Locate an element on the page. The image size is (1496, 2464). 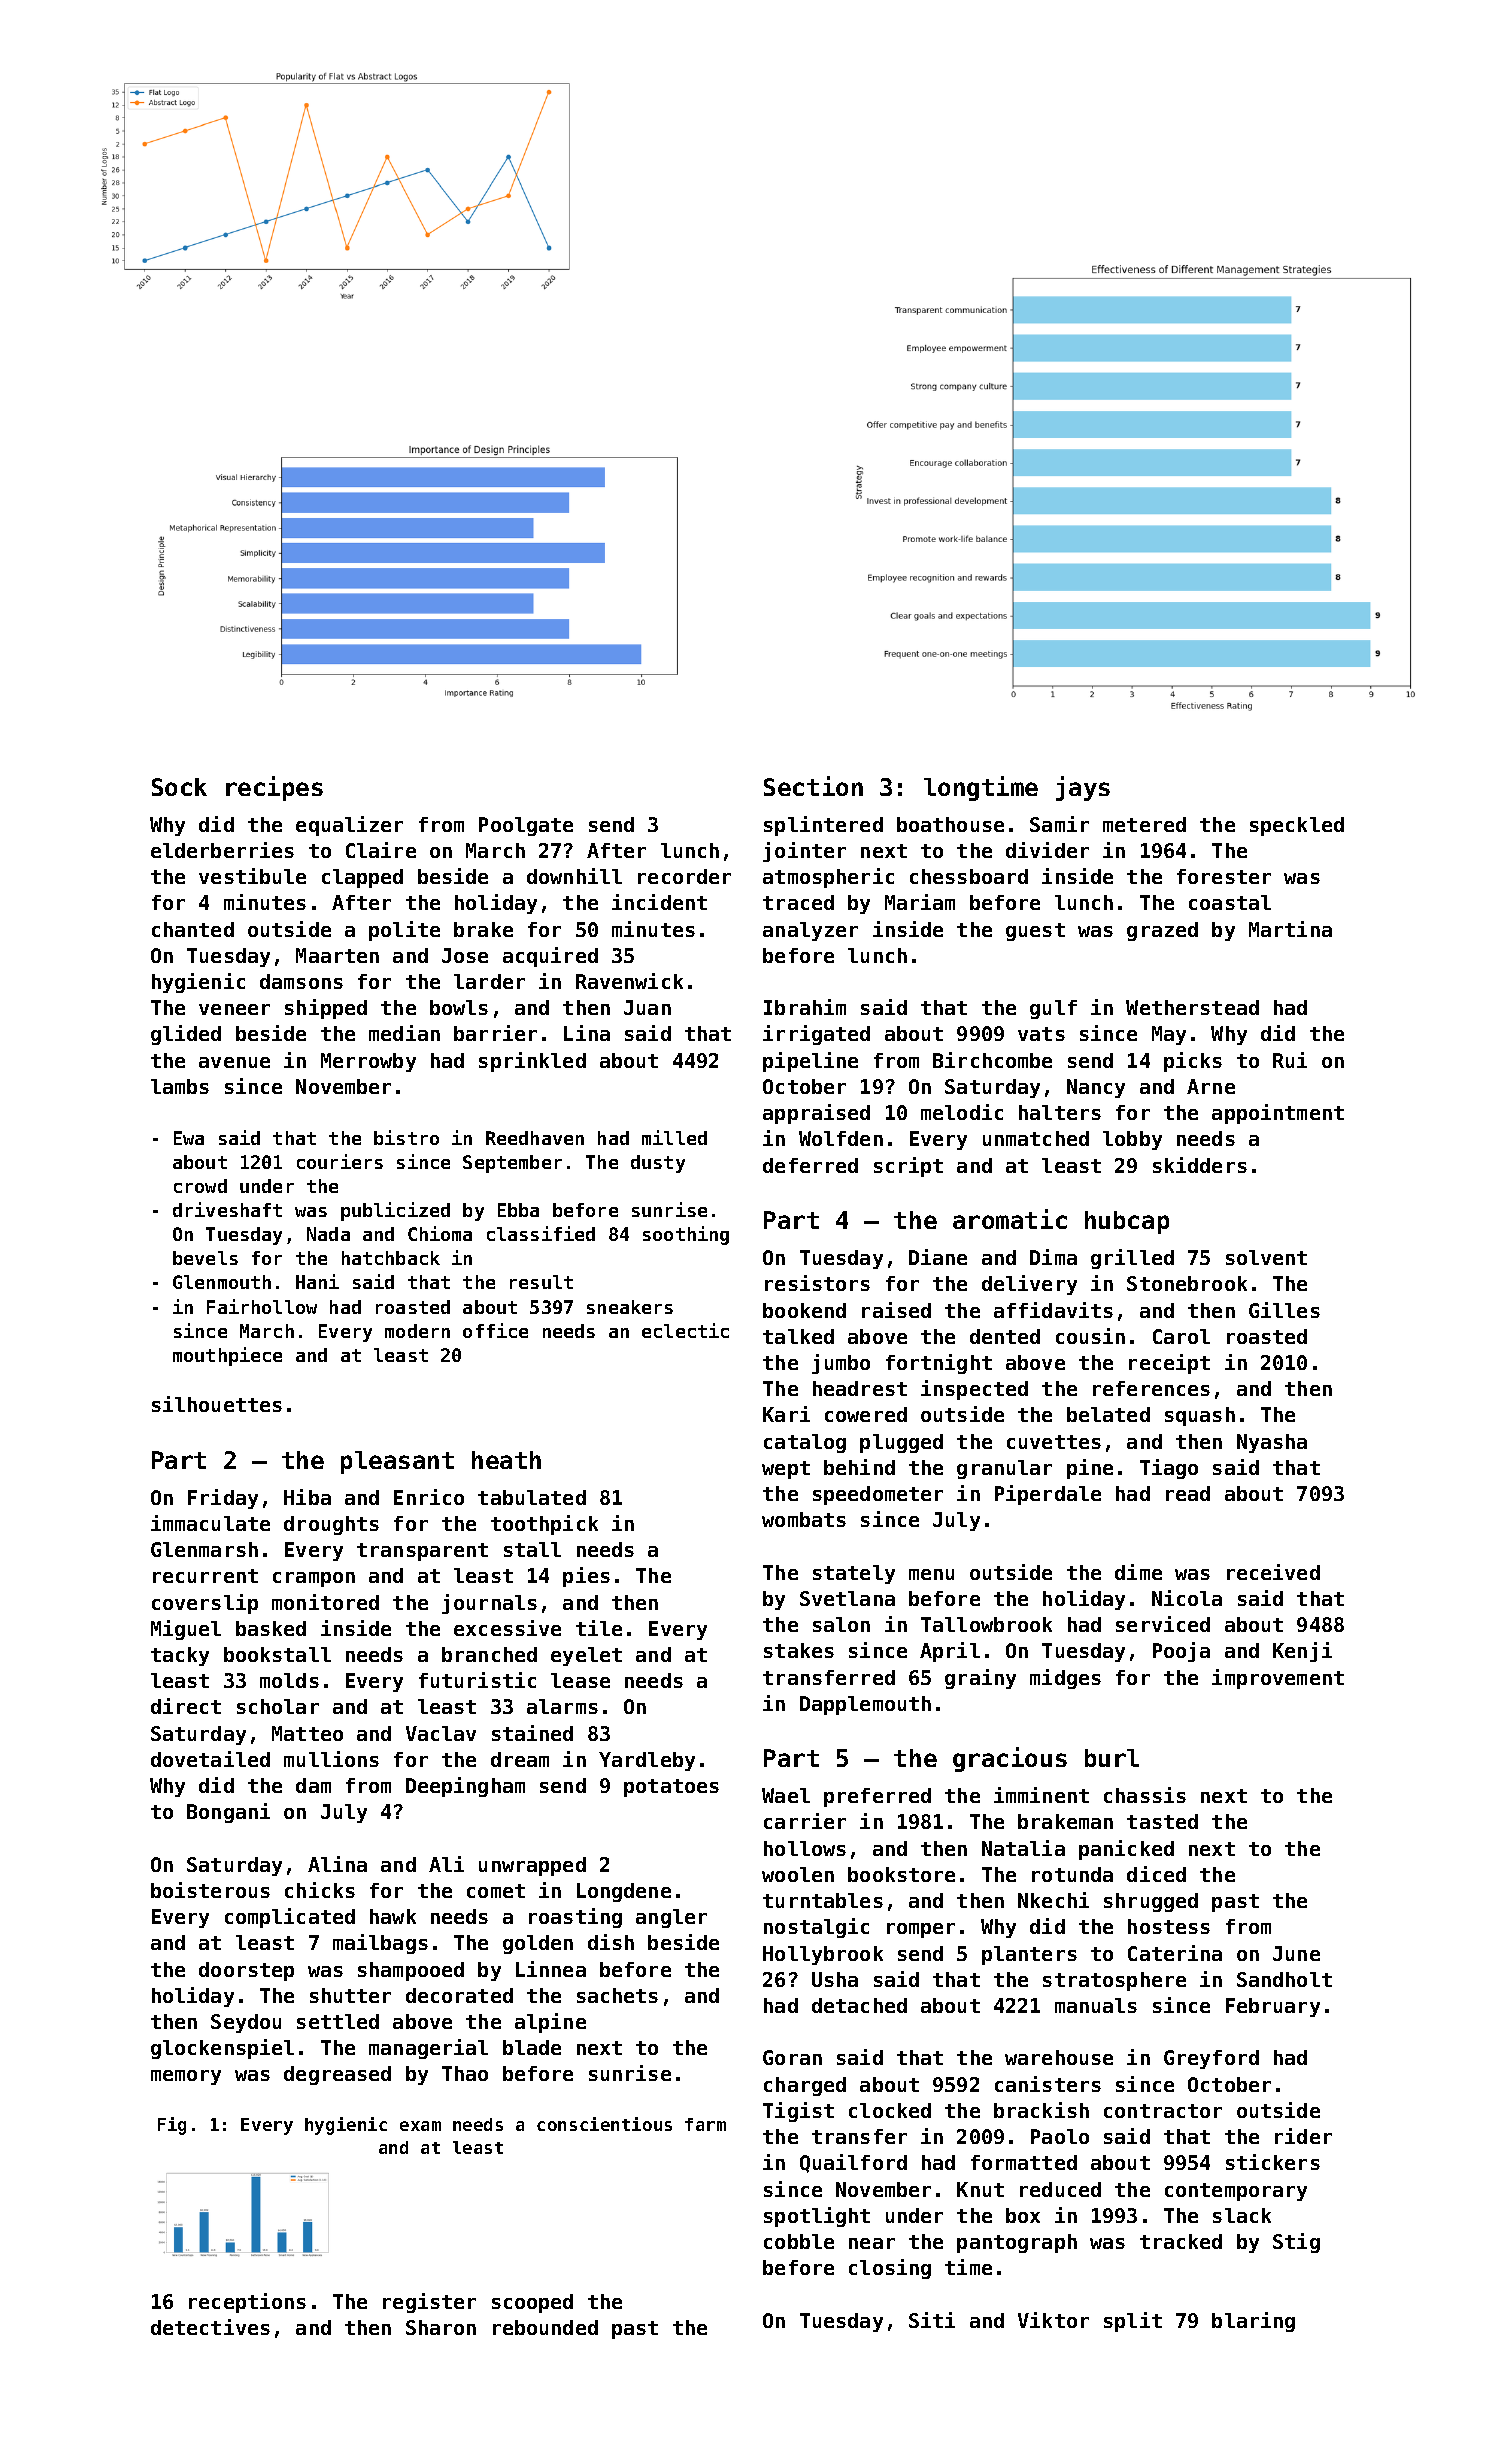
skidders is located at coordinates (1200, 1165).
